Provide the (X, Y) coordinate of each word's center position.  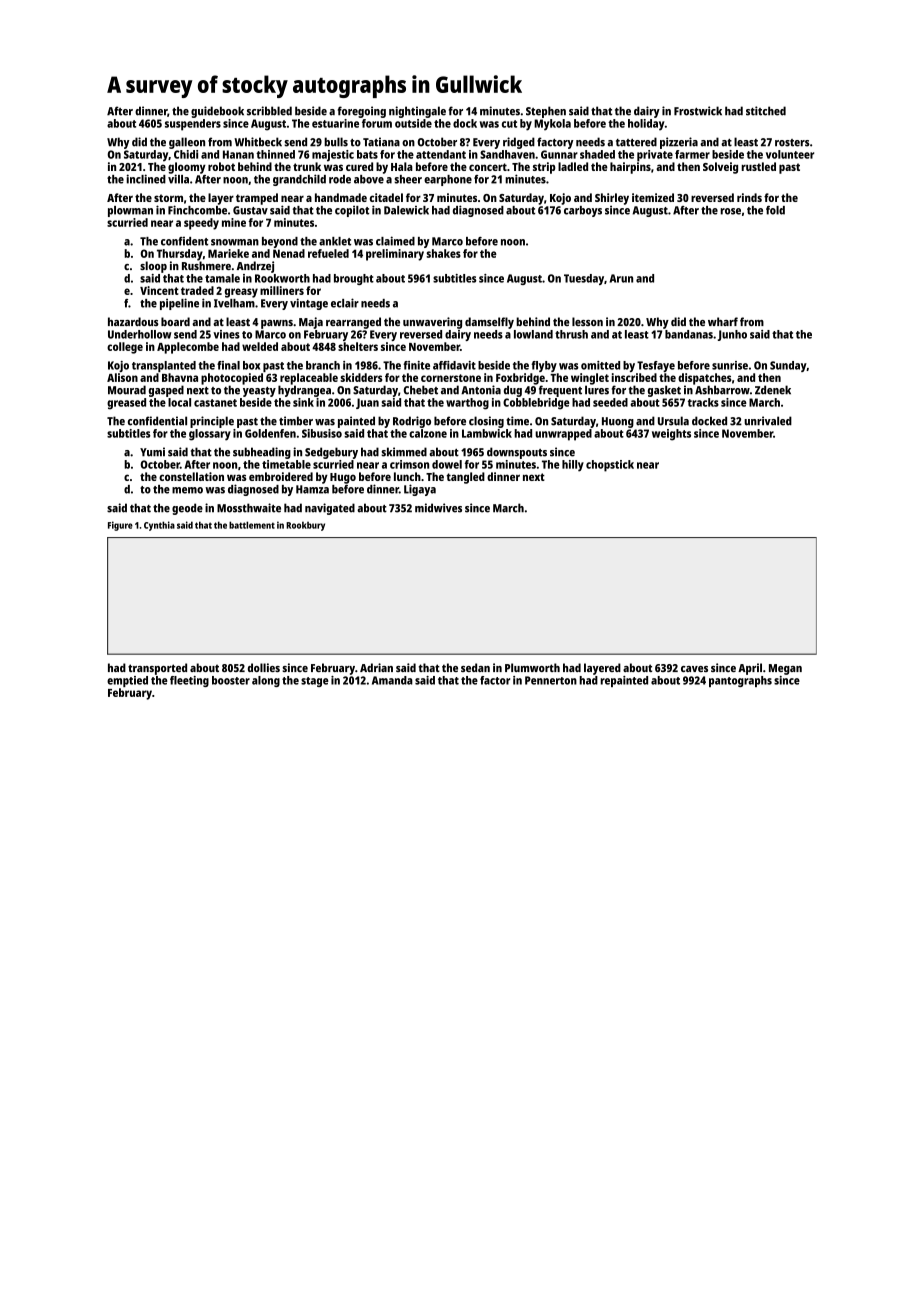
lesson (587, 321)
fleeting (189, 681)
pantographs (740, 681)
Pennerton (551, 680)
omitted (600, 365)
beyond (280, 242)
